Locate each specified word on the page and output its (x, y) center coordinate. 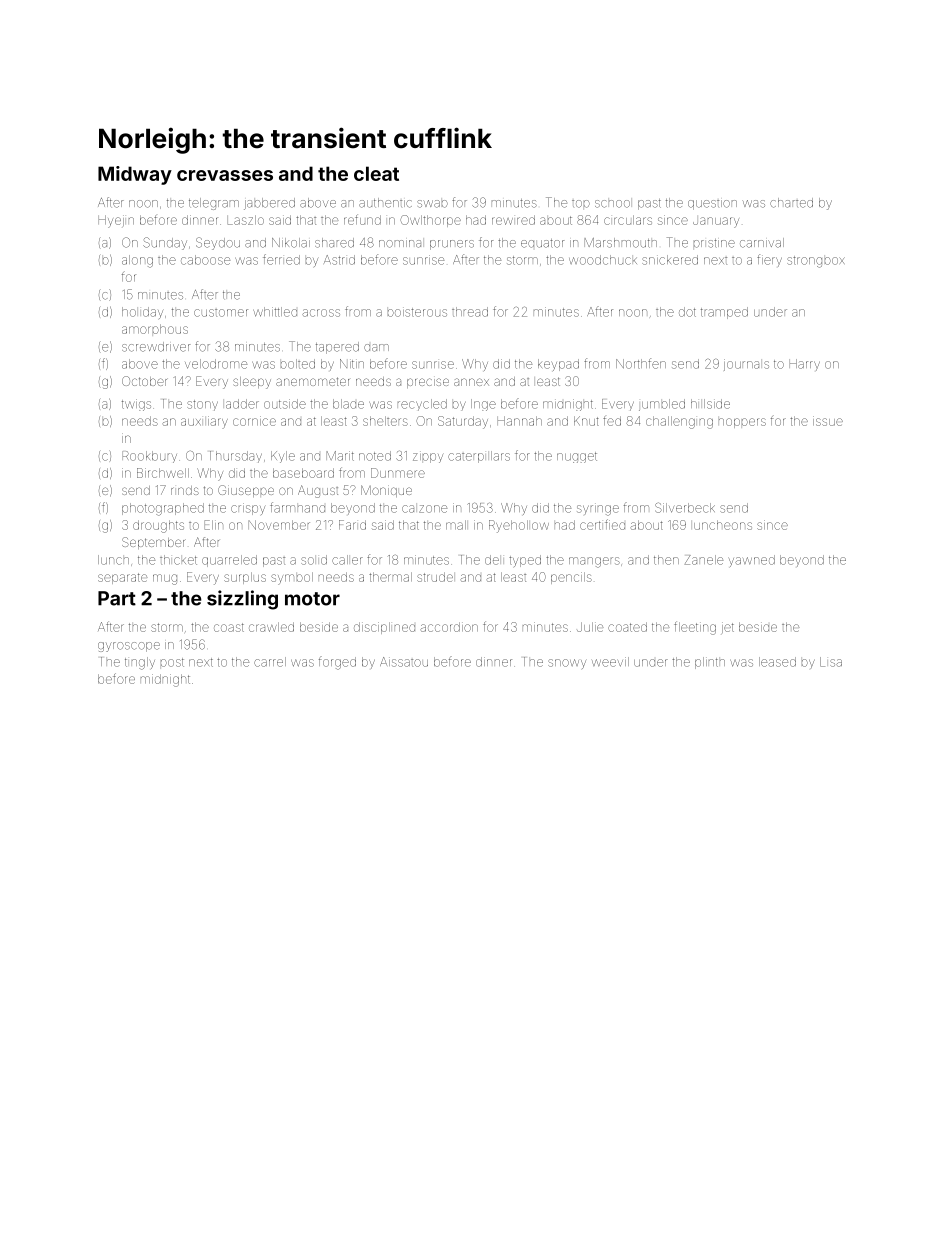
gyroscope (129, 647)
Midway (135, 175)
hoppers (742, 423)
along (137, 261)
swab (432, 204)
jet (728, 627)
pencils (571, 578)
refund (362, 219)
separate (122, 578)
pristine (714, 243)
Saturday (463, 422)
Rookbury (149, 457)
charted (791, 203)
